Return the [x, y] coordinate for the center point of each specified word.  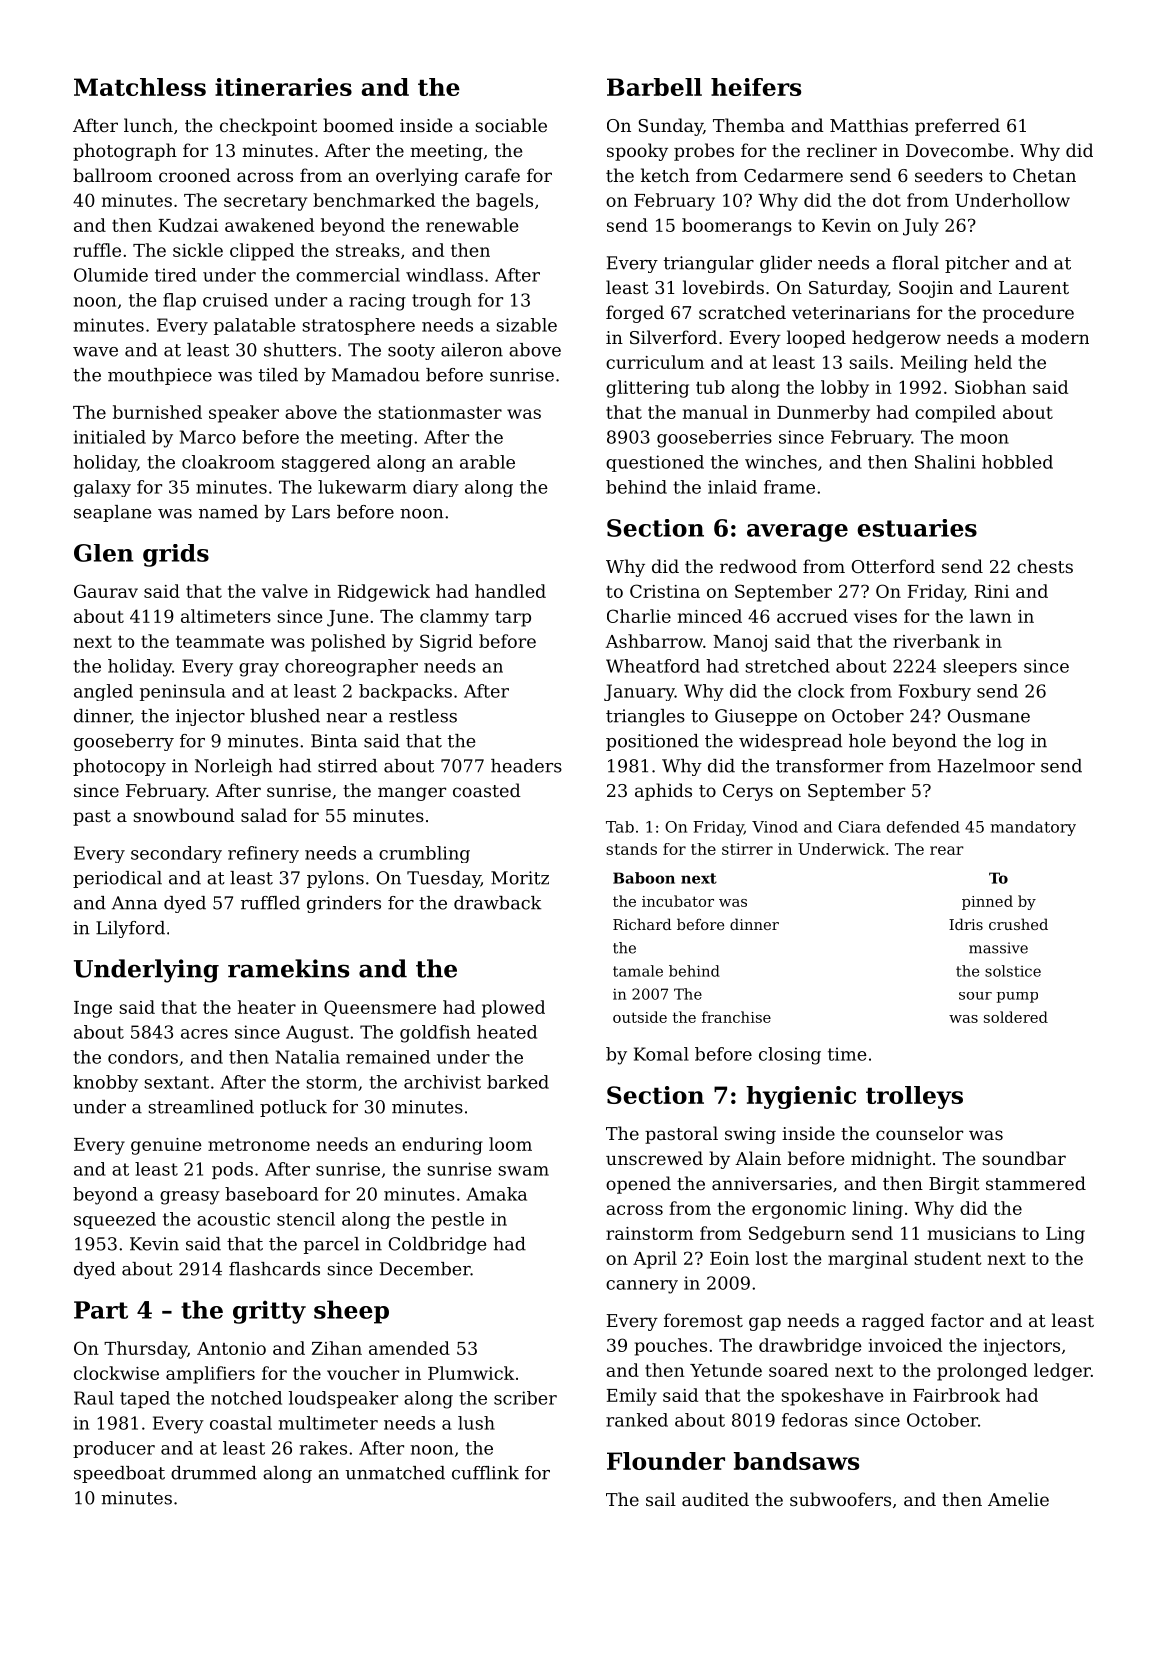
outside [640, 1017]
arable [487, 462]
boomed [358, 125]
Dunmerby [823, 414]
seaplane [112, 513]
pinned [987, 902]
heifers [756, 87]
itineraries [283, 87]
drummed [214, 1473]
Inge [93, 1009]
